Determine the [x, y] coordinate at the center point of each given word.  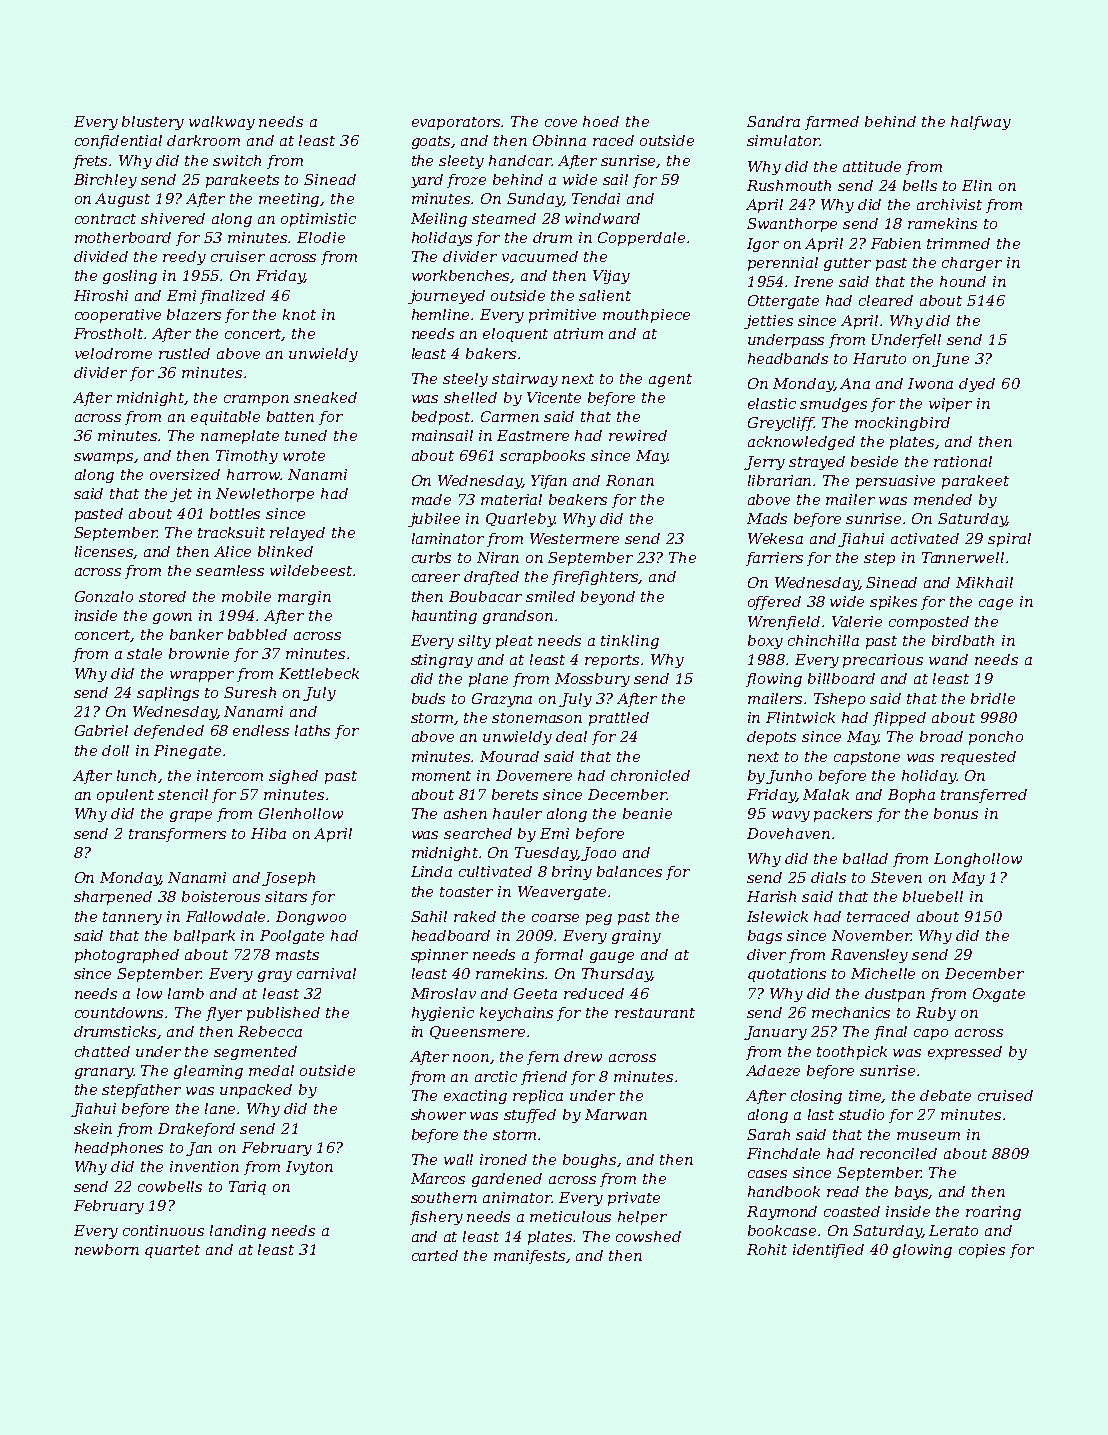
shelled [470, 397]
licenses [104, 552]
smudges [833, 405]
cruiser [238, 256]
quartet [172, 1251]
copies [982, 1251]
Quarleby [520, 520]
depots [771, 738]
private [634, 1199]
